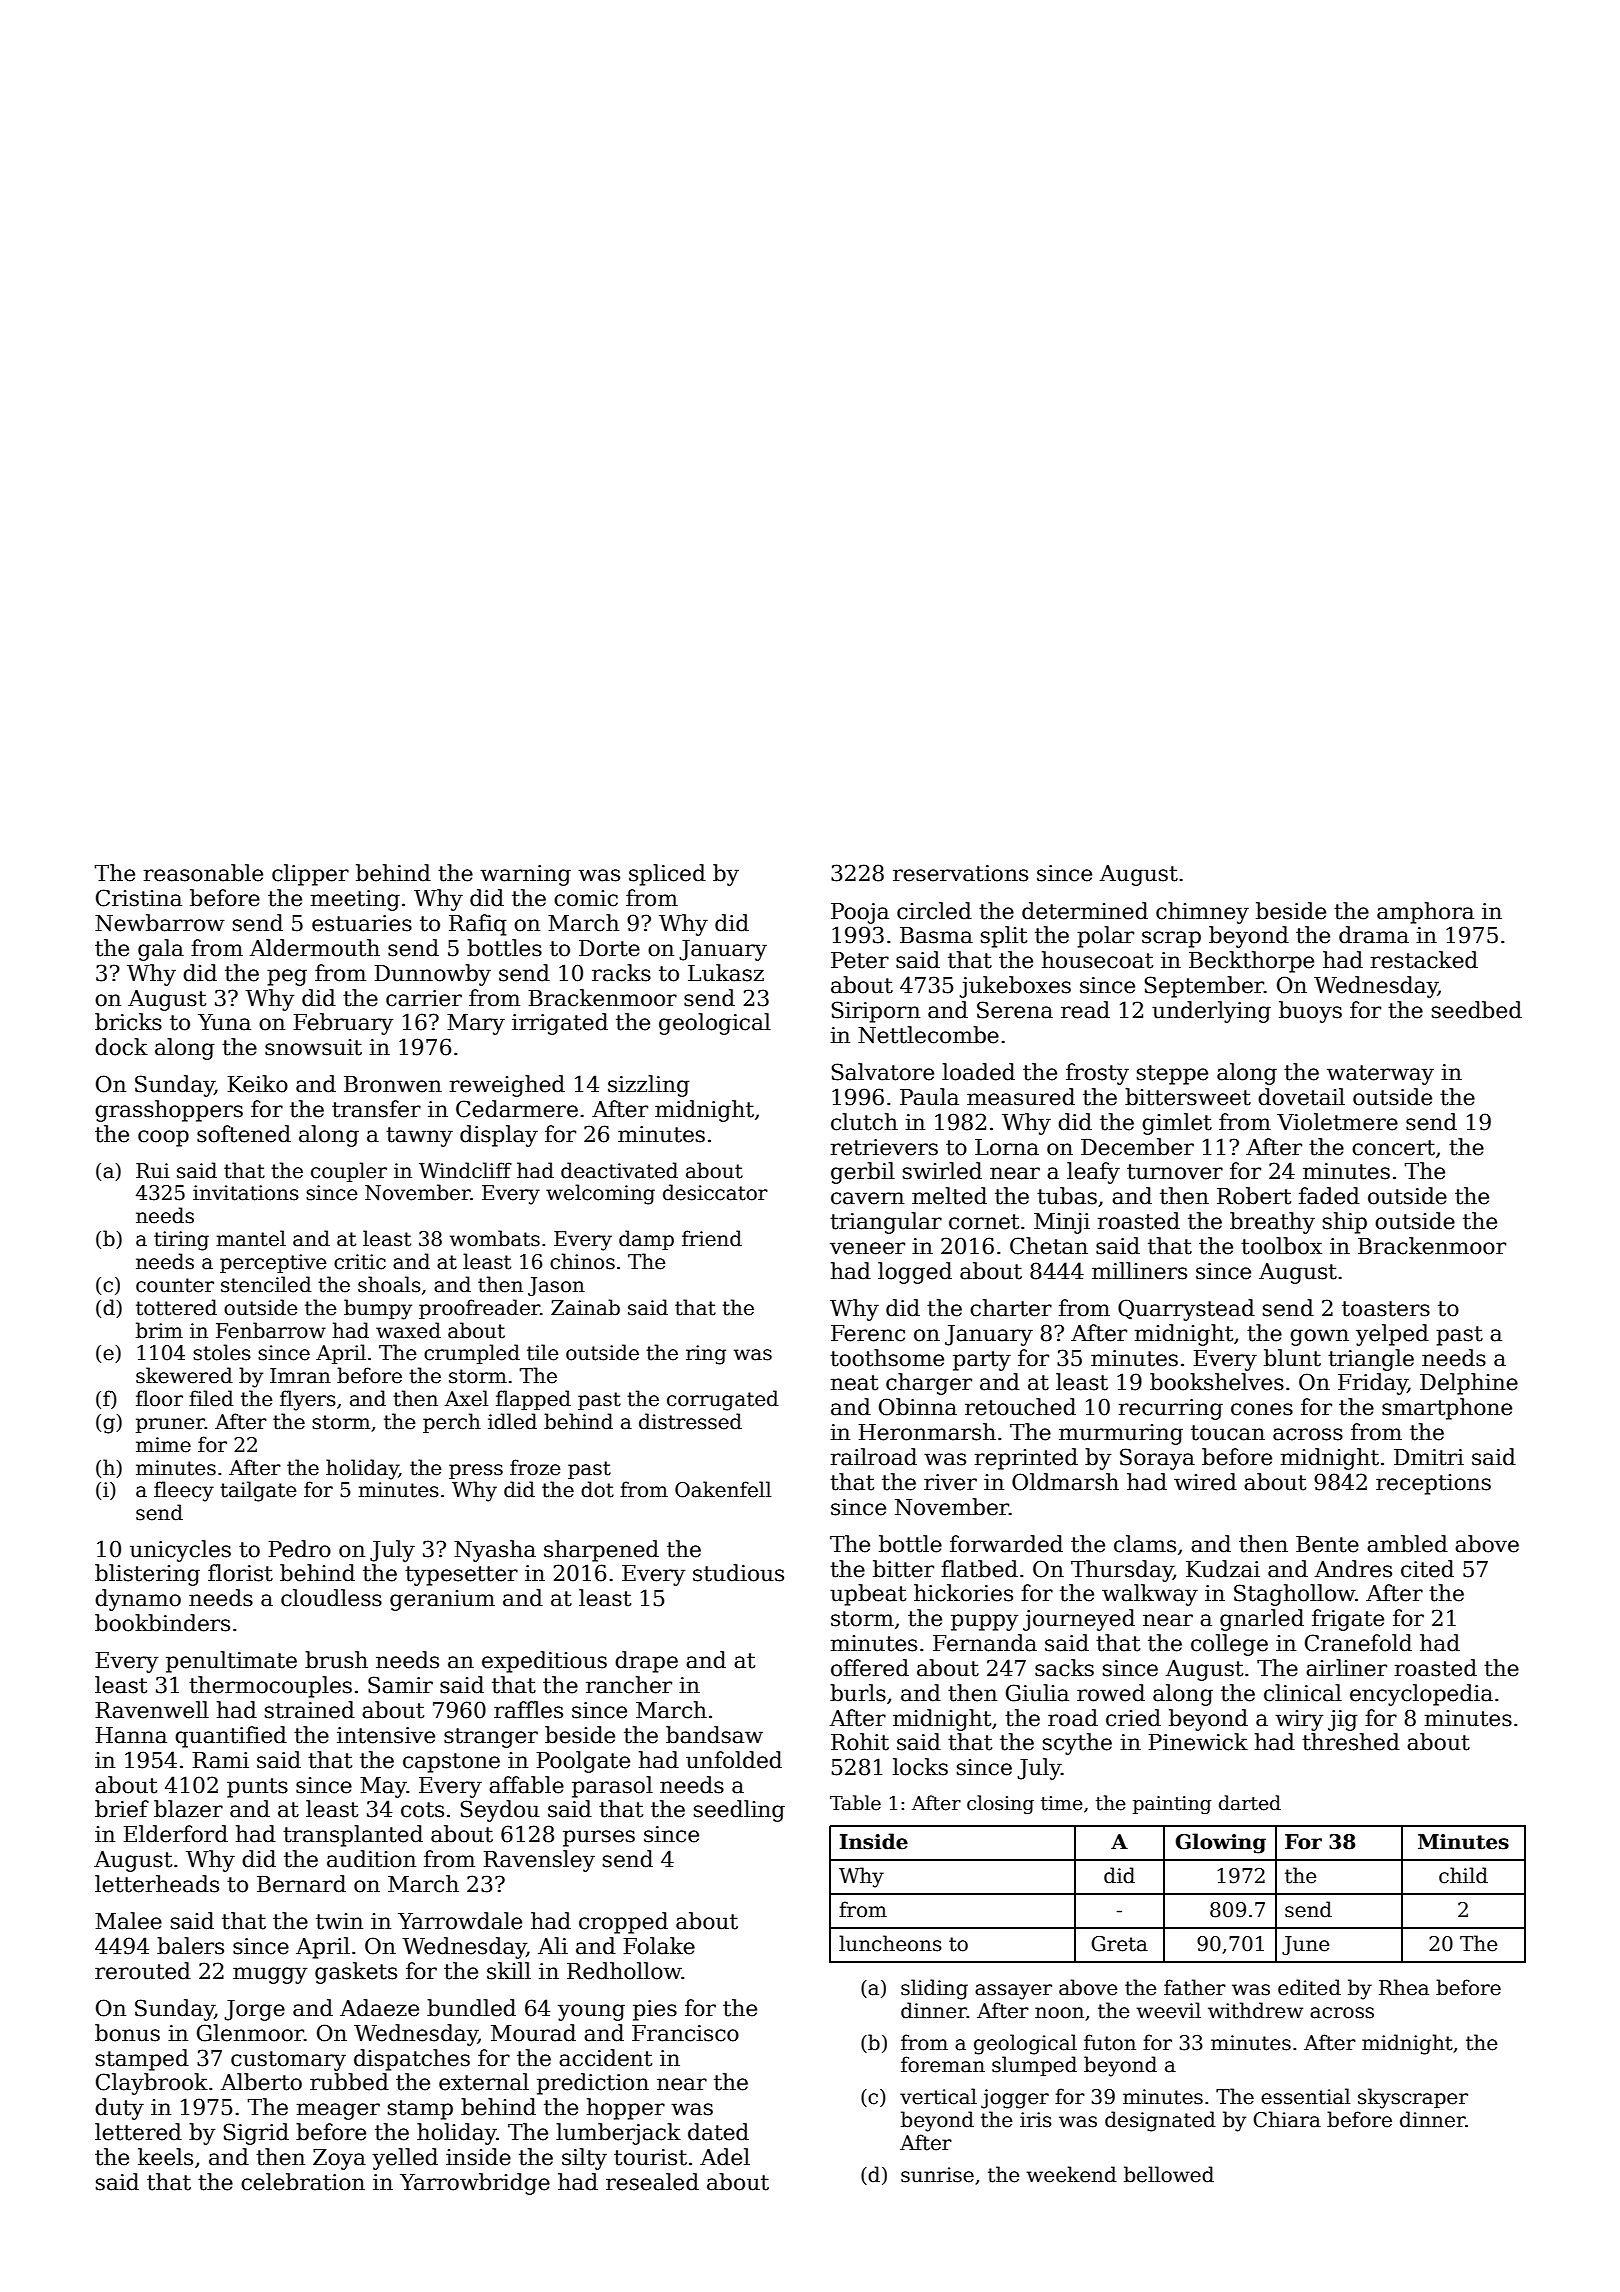 This screenshot has height=2292, width=1620. Describe the element at coordinates (723, 1489) in the screenshot. I see `Oakenfell` at that location.
